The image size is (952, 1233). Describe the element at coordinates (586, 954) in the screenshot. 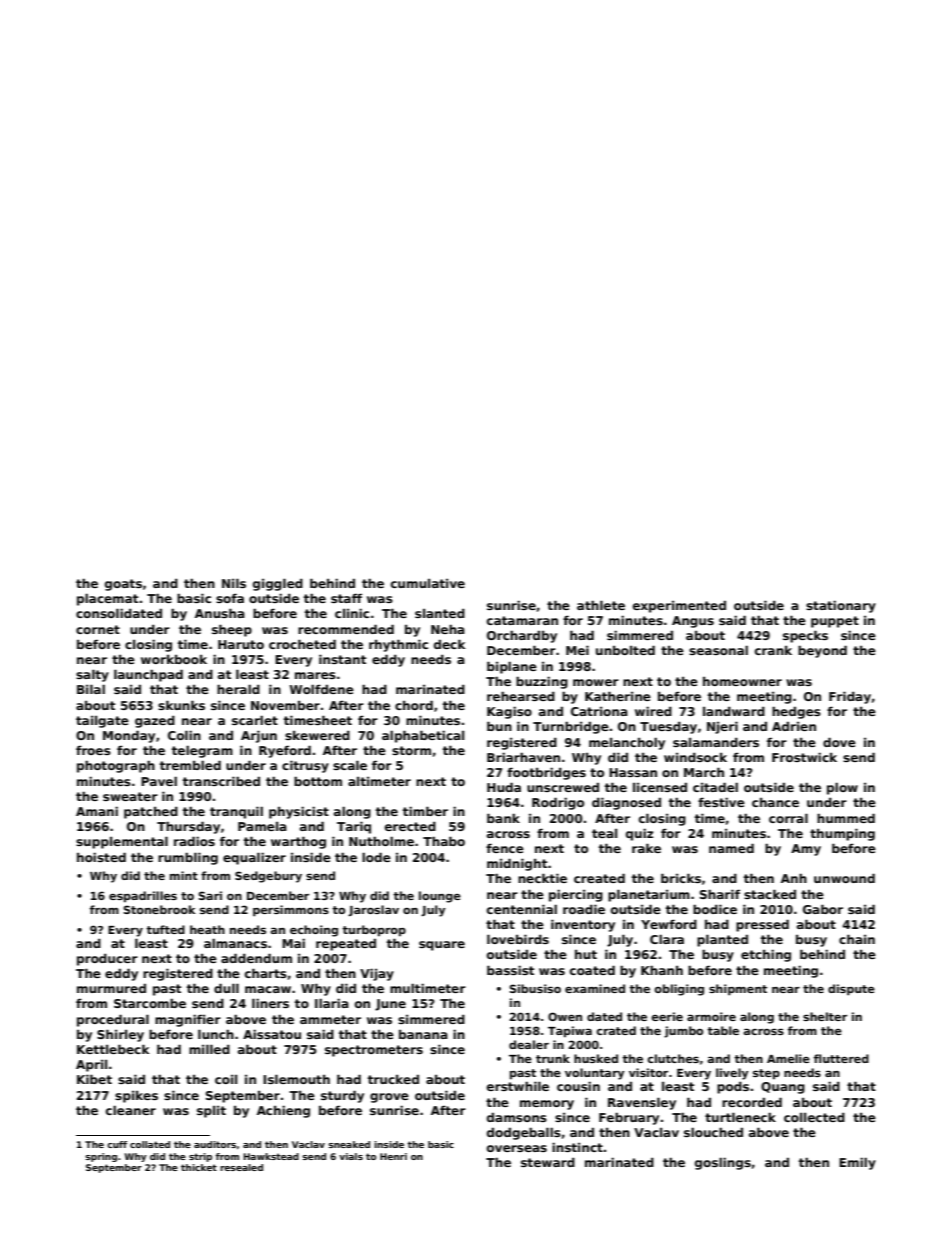

I see `hut` at that location.
